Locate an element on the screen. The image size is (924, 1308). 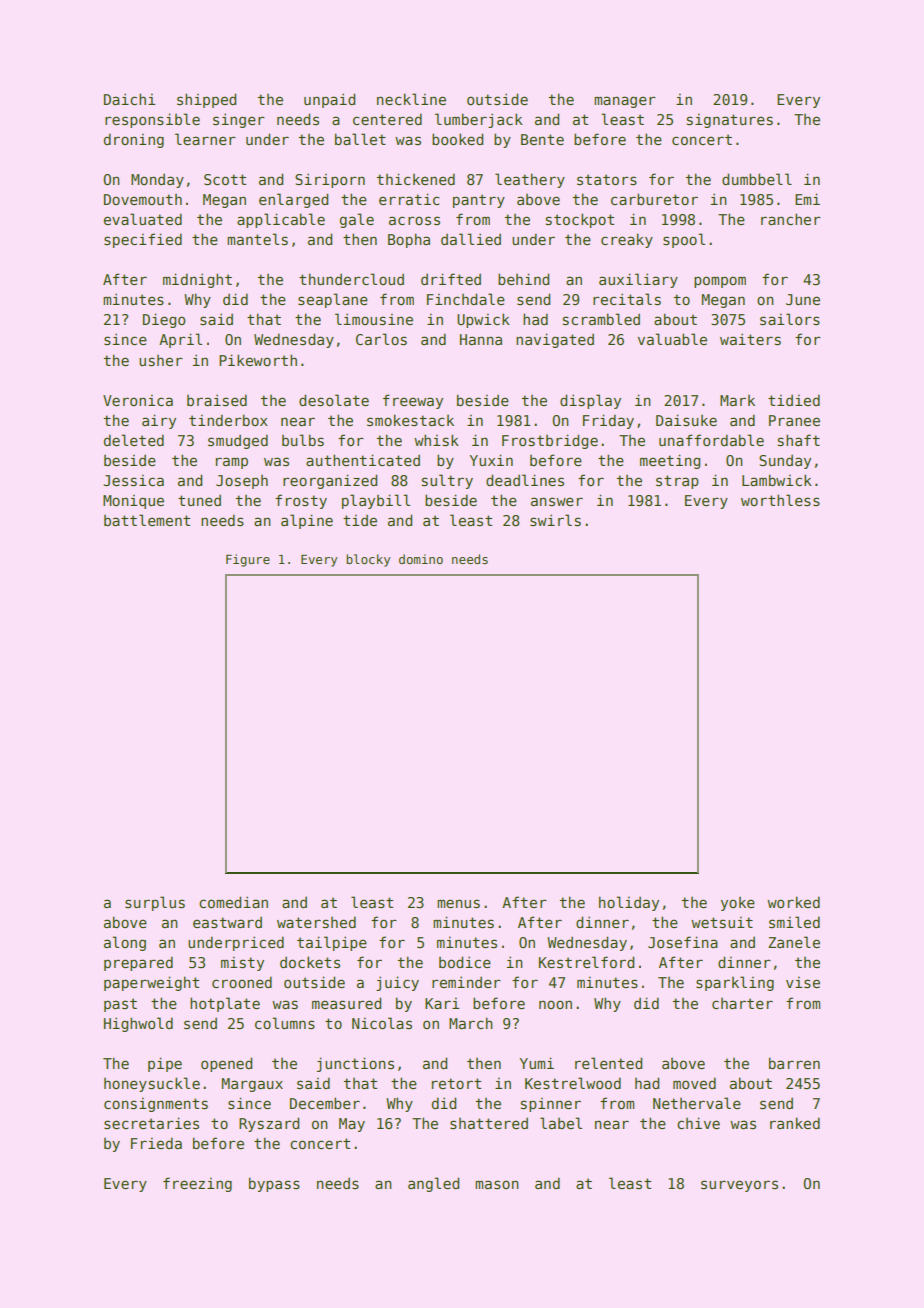
recitals is located at coordinates (627, 299).
